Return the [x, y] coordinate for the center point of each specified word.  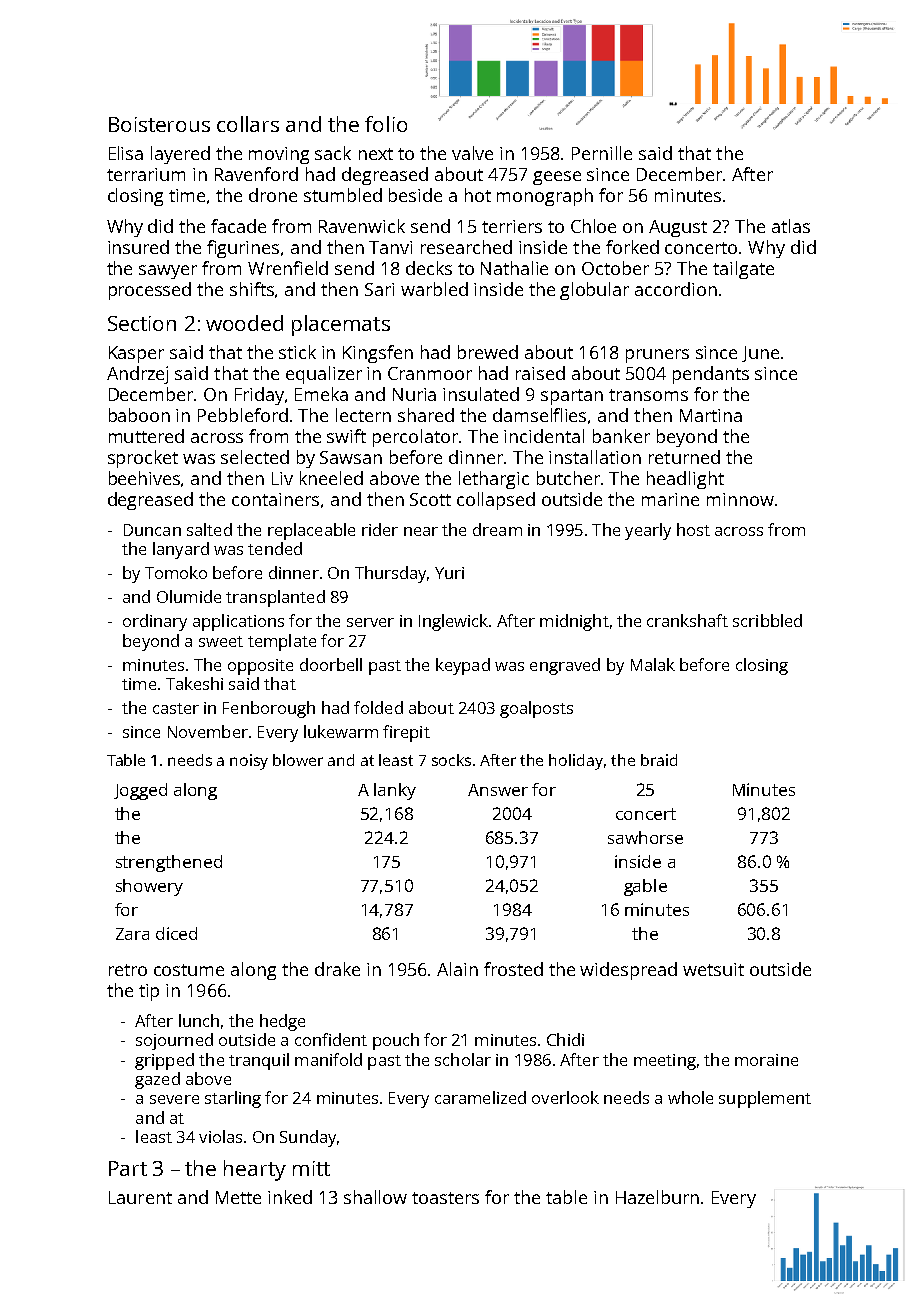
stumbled [343, 195]
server [370, 622]
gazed [157, 1080]
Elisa [126, 153]
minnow [740, 499]
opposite [260, 667]
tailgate [743, 270]
